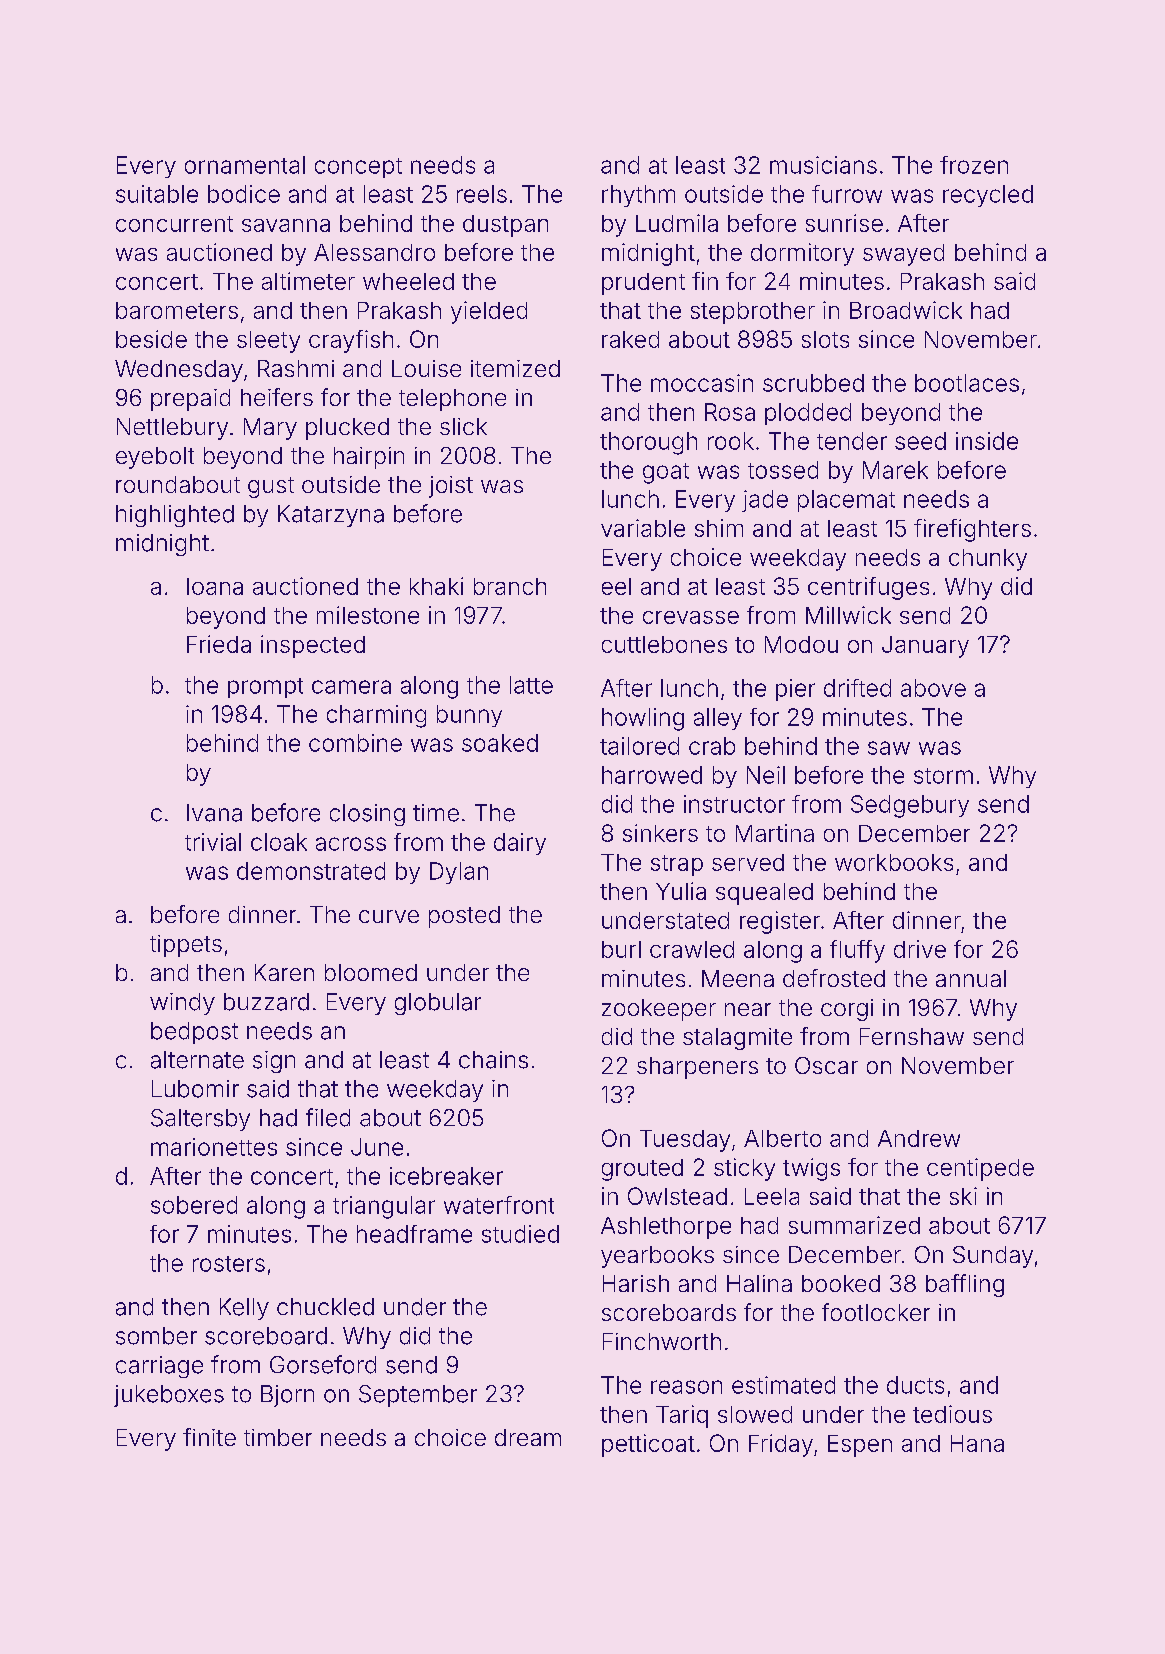 Image resolution: width=1165 pixels, height=1654 pixels. I want to click on recycled, so click(988, 196).
